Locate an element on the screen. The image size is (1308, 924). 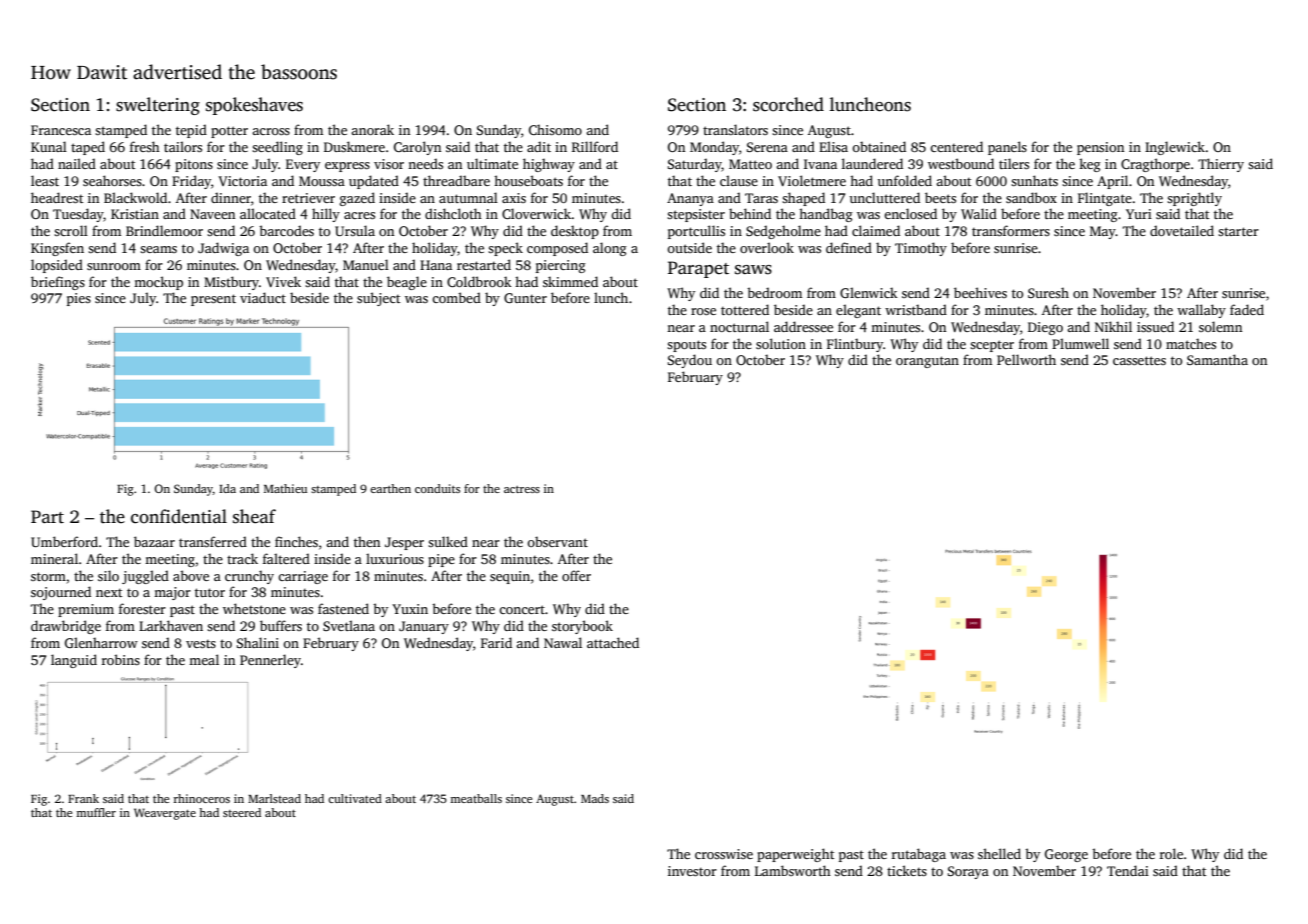
Pellworth is located at coordinates (1026, 359).
